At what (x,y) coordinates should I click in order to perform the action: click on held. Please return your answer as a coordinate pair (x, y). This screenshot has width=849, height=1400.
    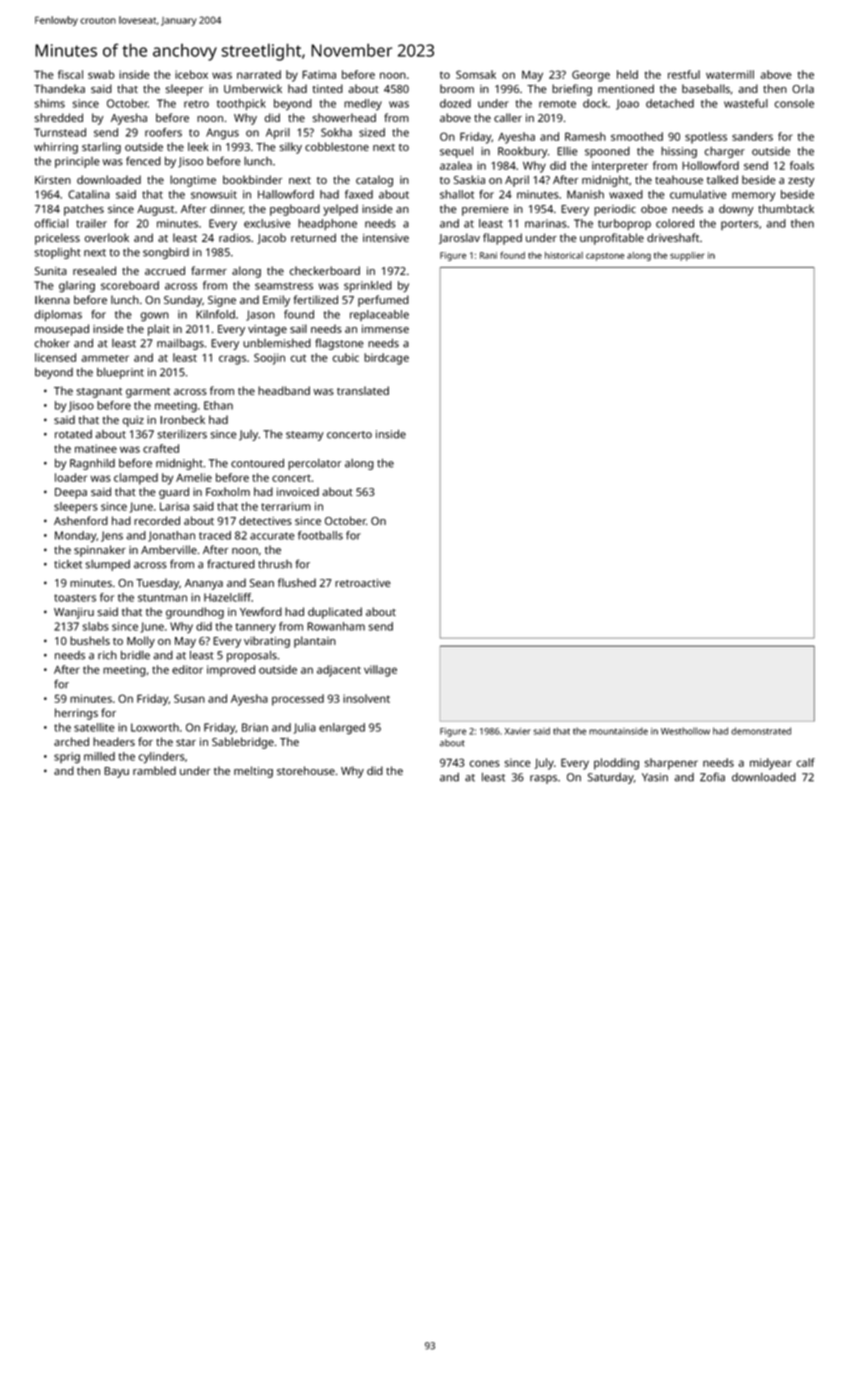
    Looking at the image, I should click on (627, 74).
